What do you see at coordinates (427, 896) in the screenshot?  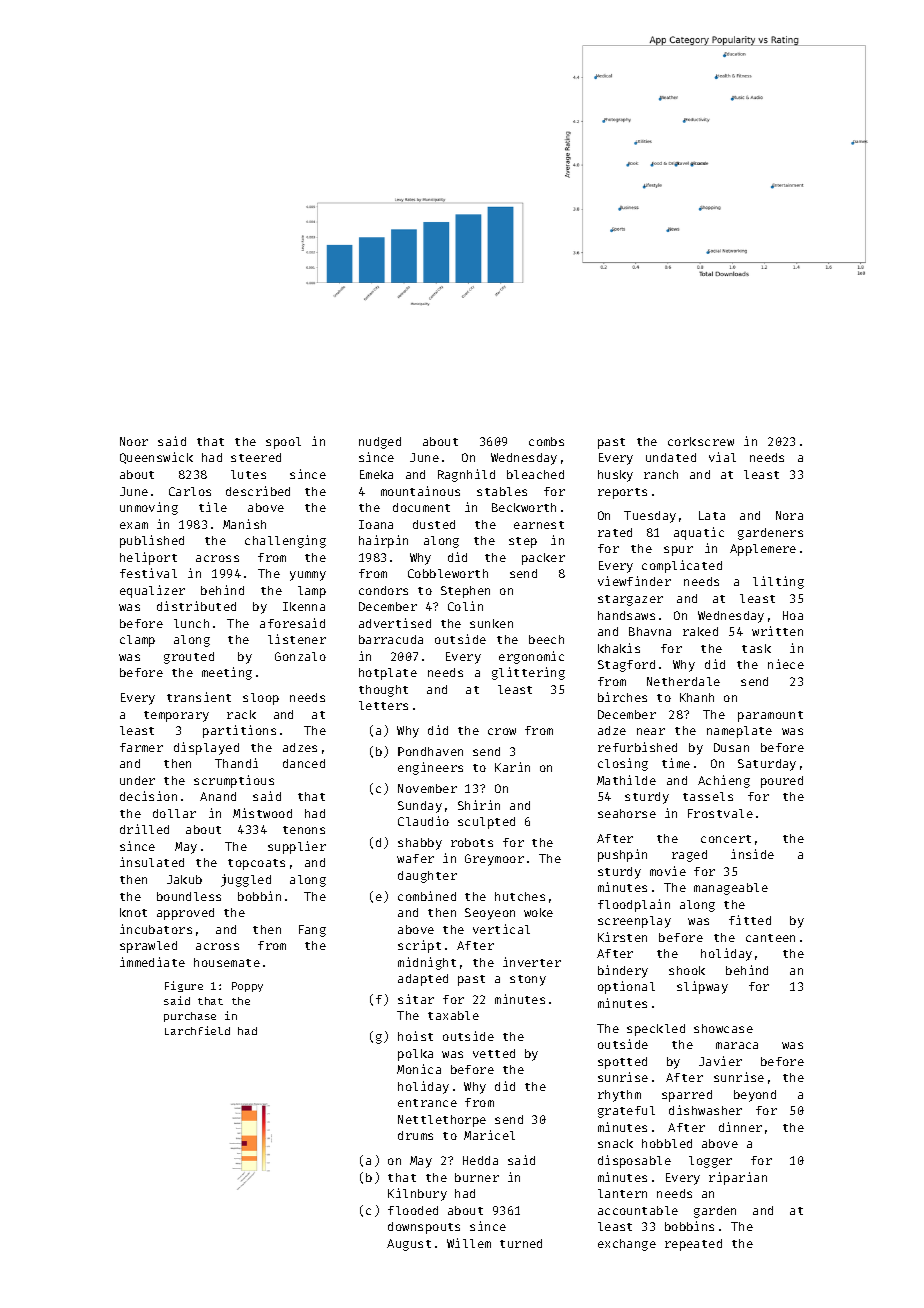 I see `combined` at bounding box center [427, 896].
